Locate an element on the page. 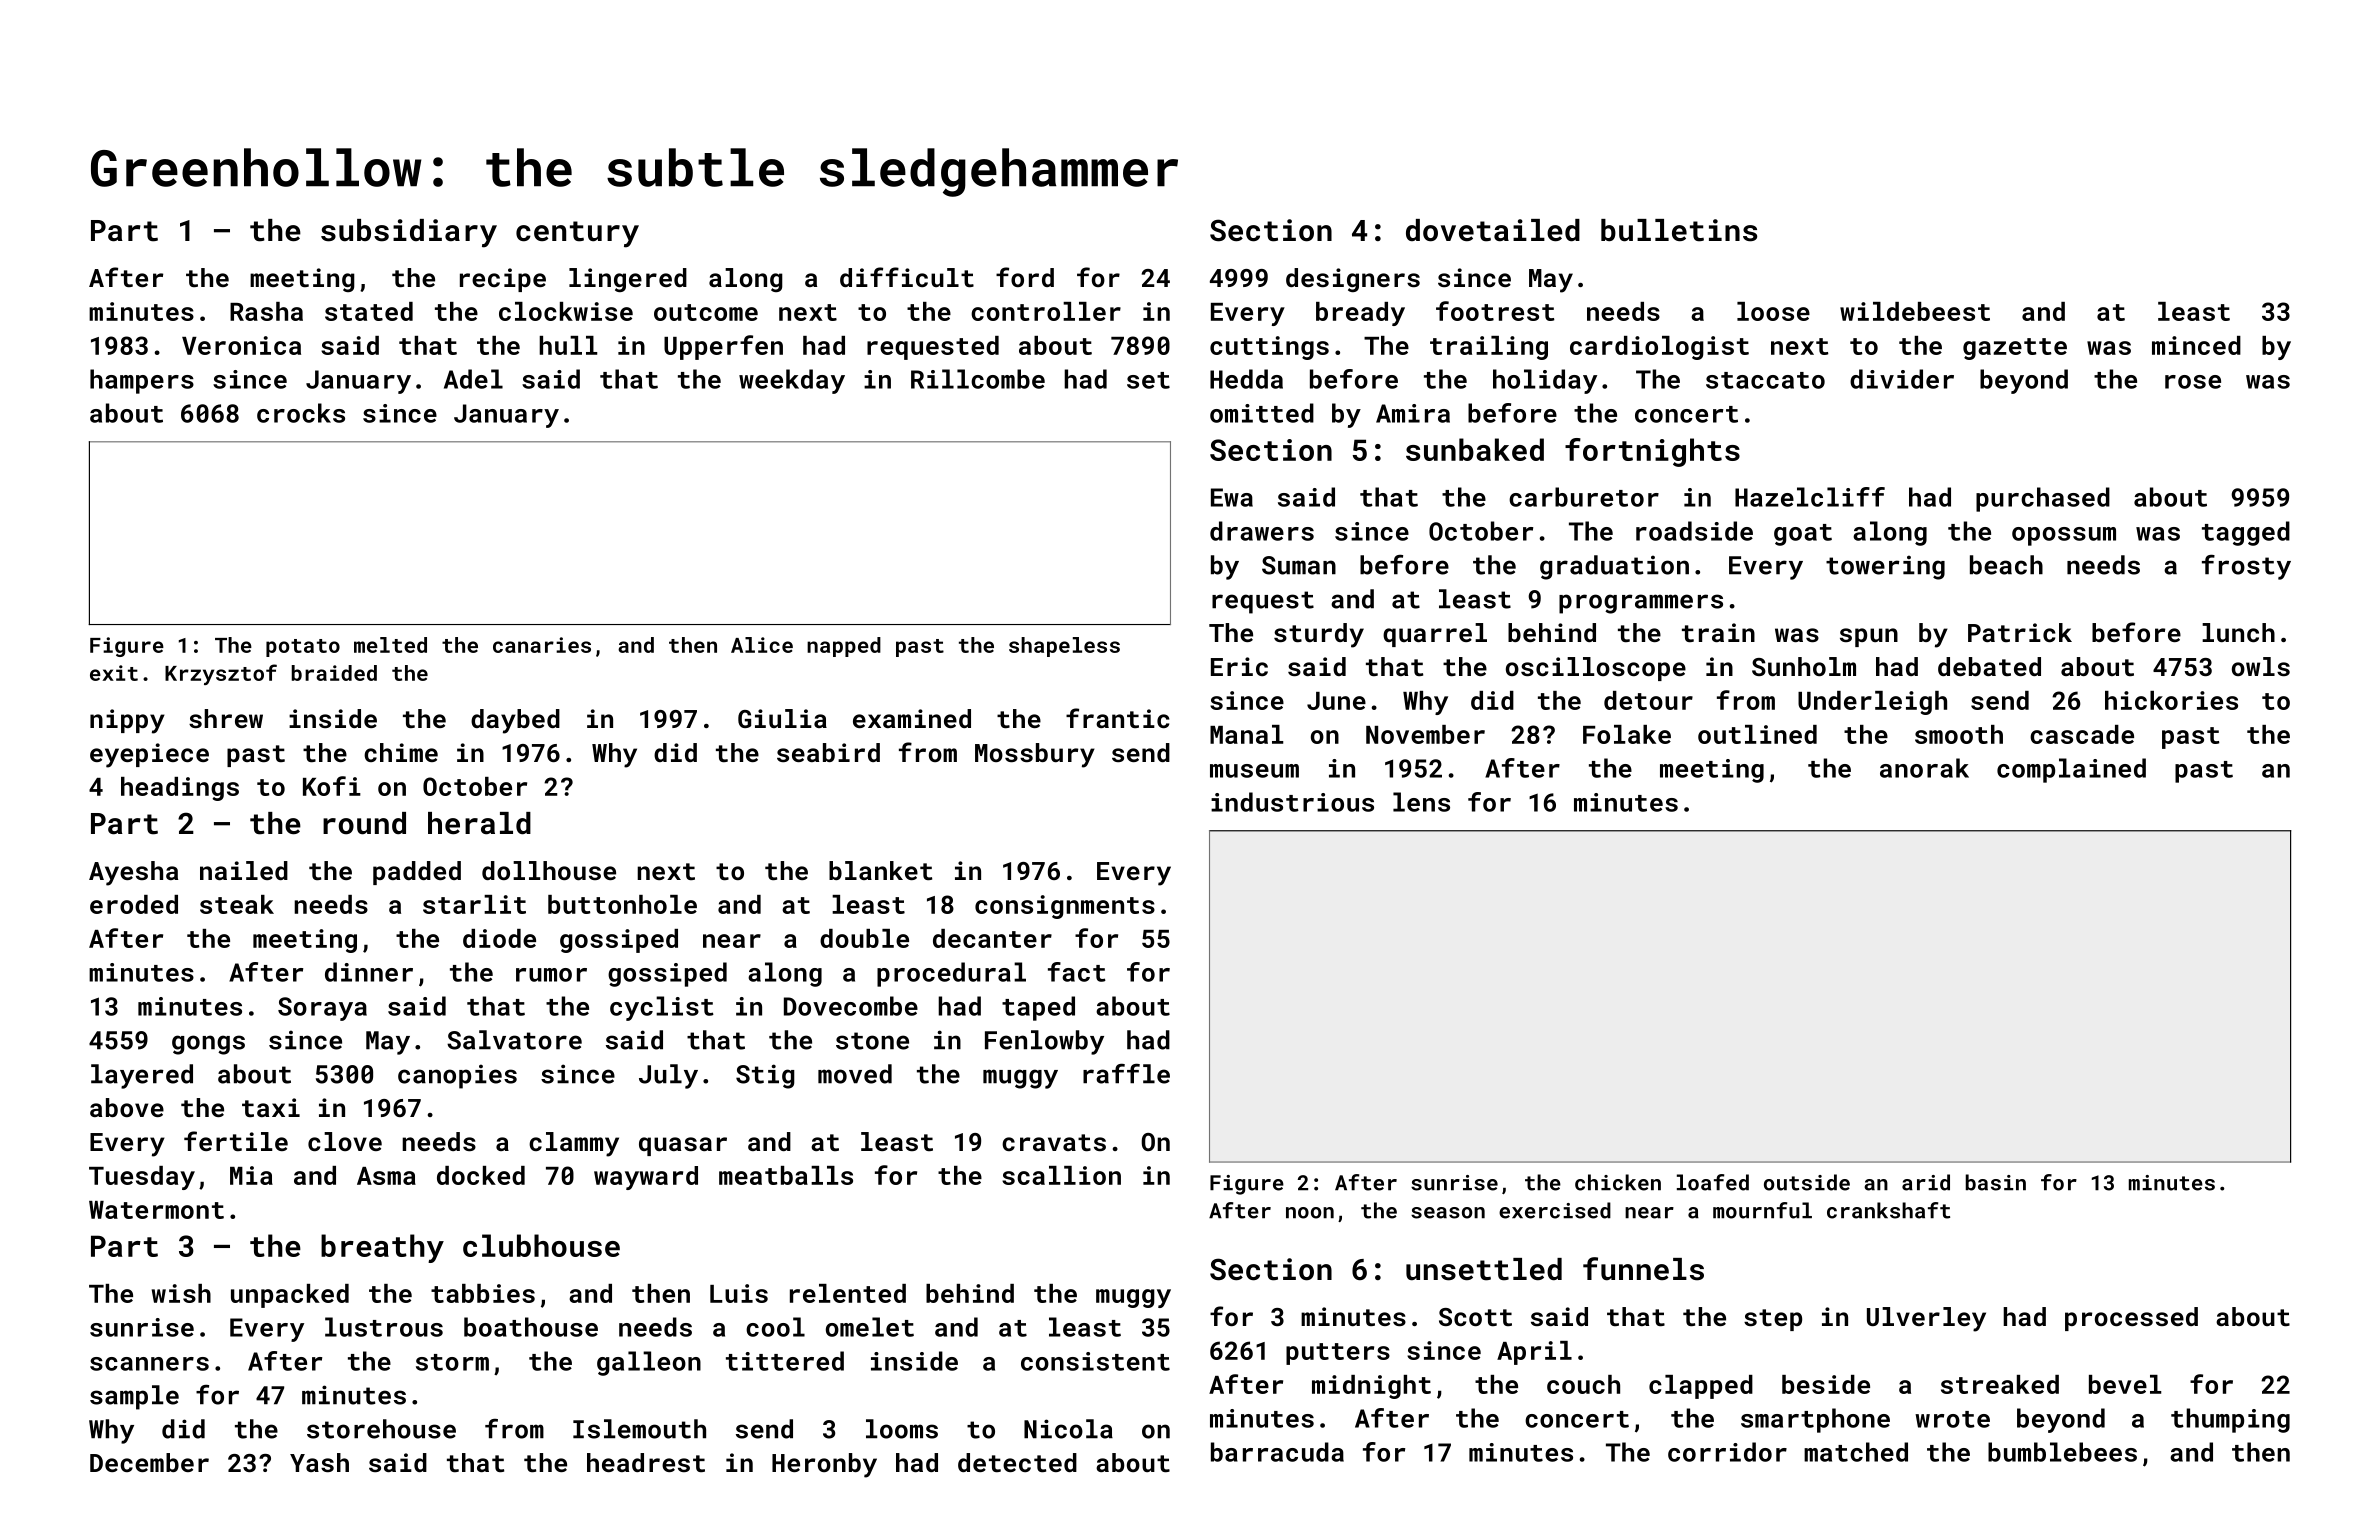 The image size is (2380, 1540). crankshaft is located at coordinates (1888, 1210).
